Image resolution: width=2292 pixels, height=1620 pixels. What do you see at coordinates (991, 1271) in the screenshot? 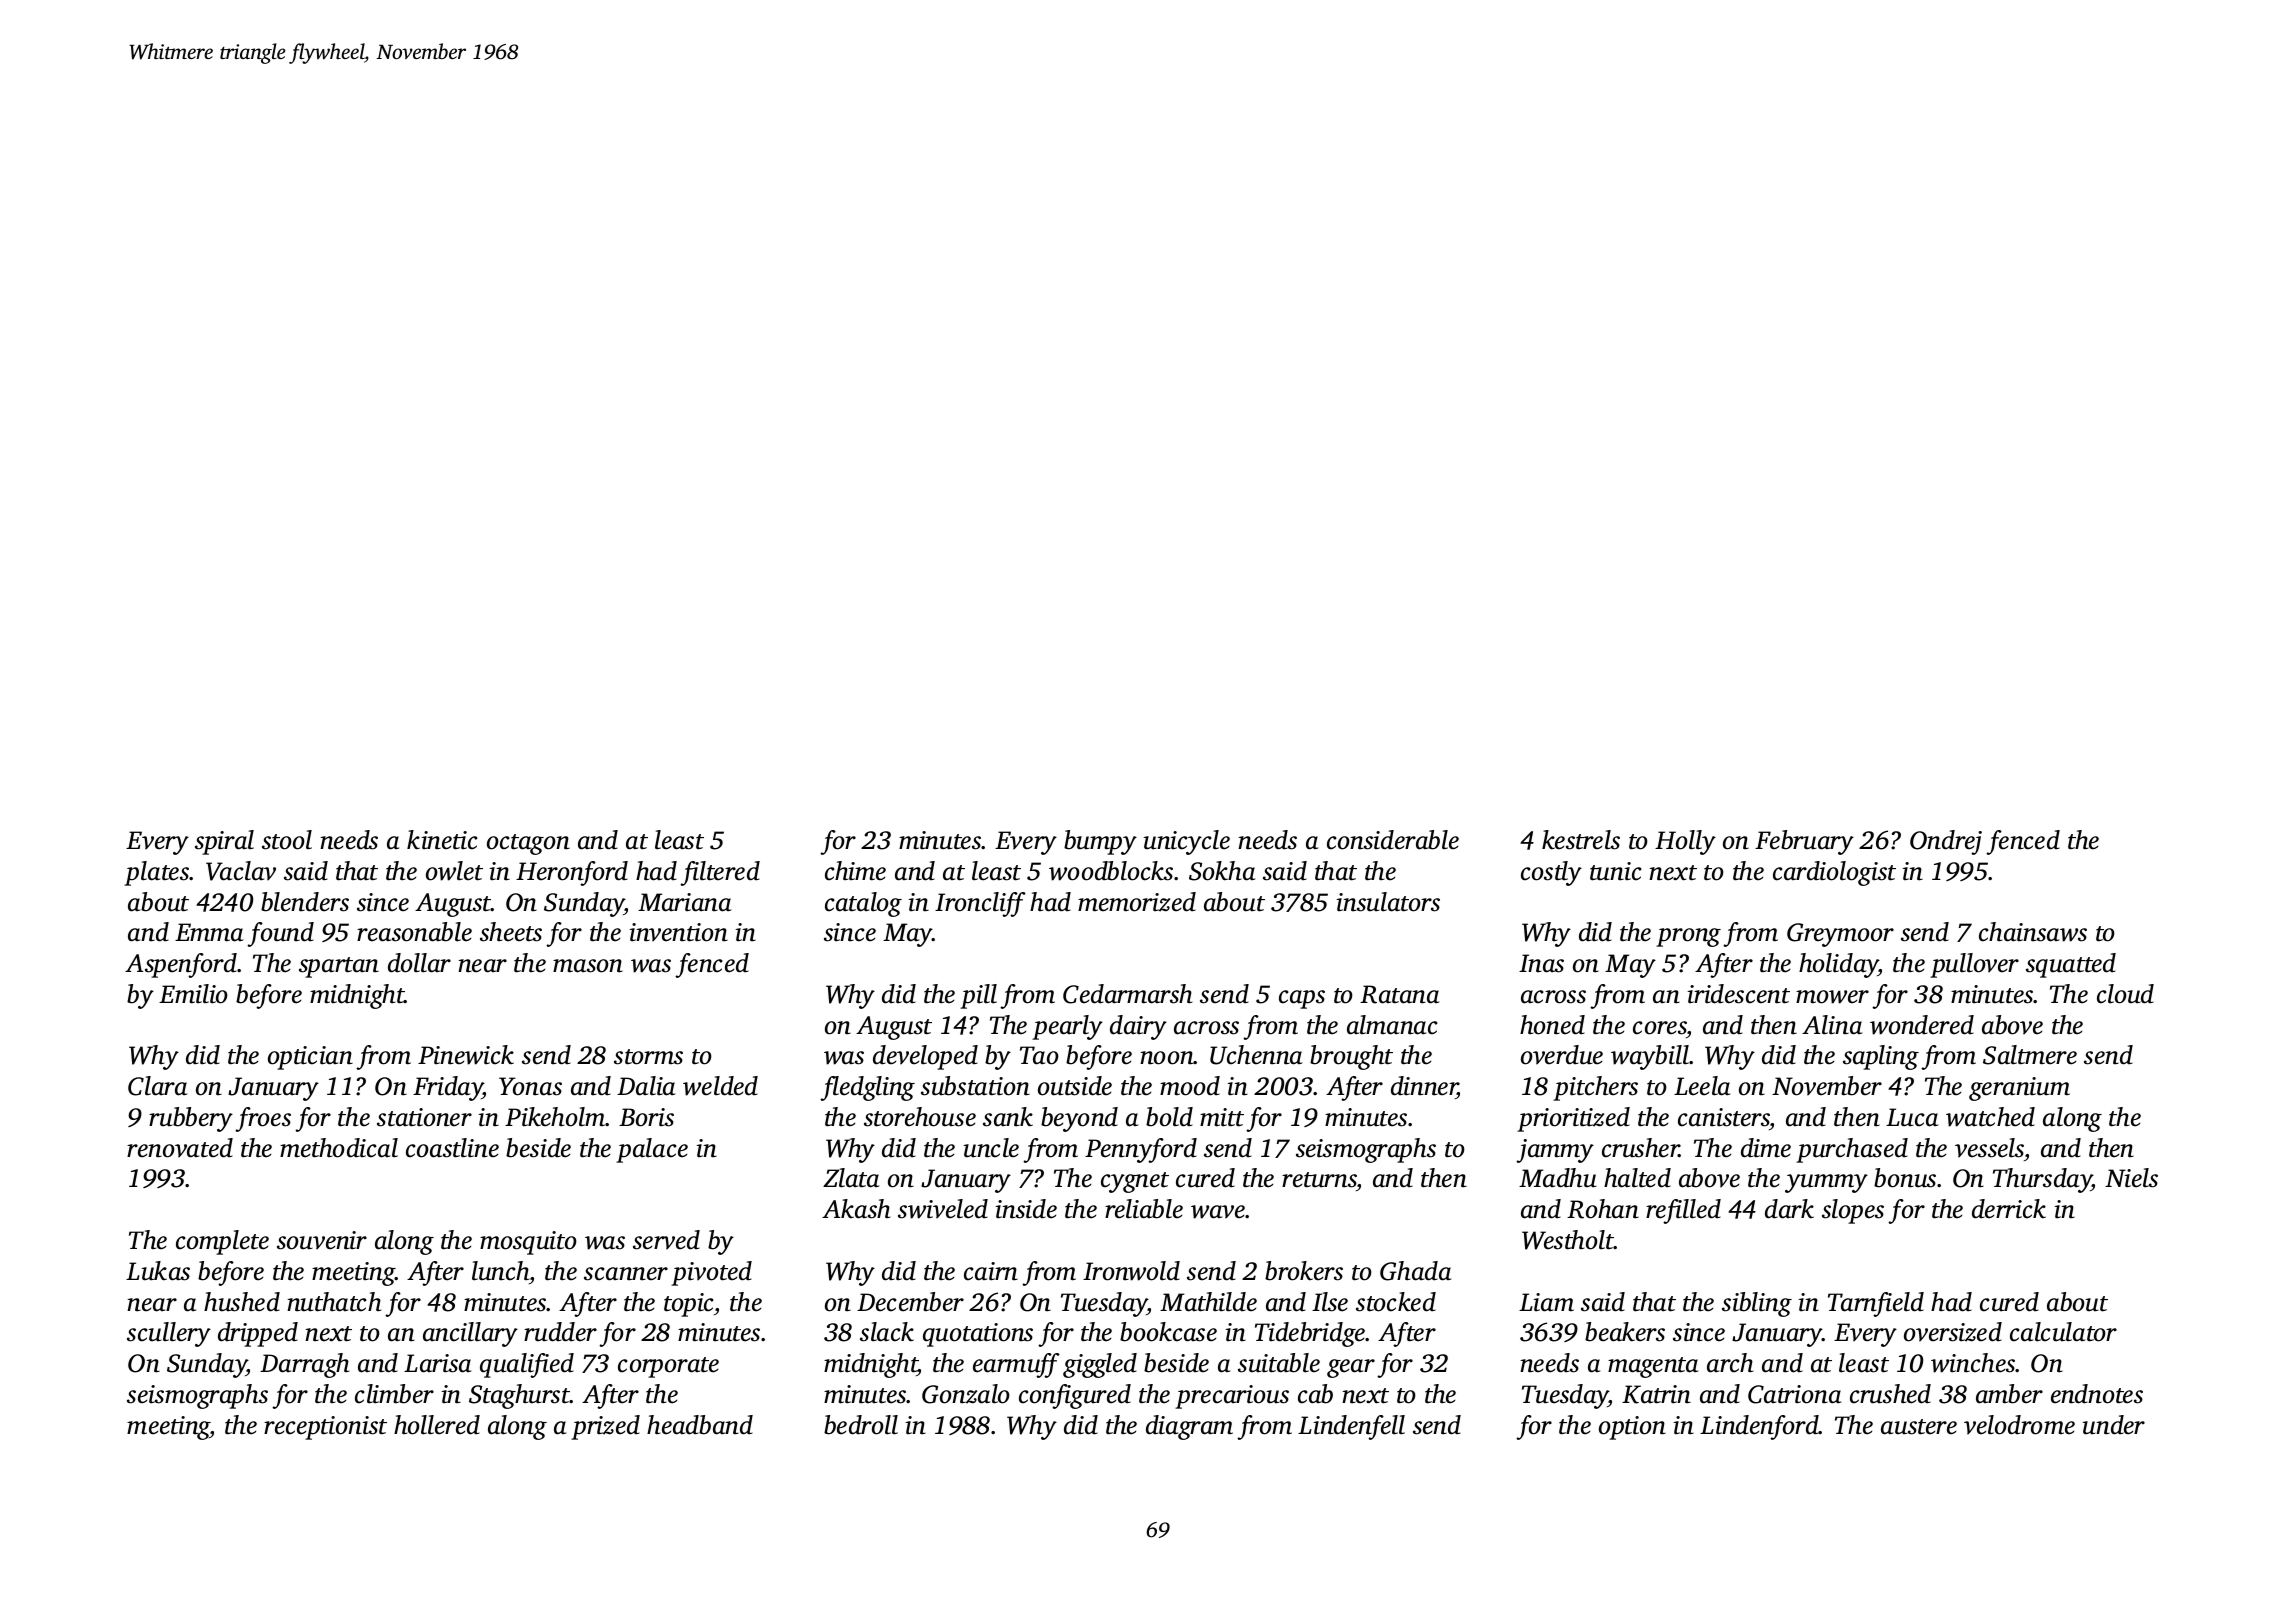
I see `cairn` at bounding box center [991, 1271].
